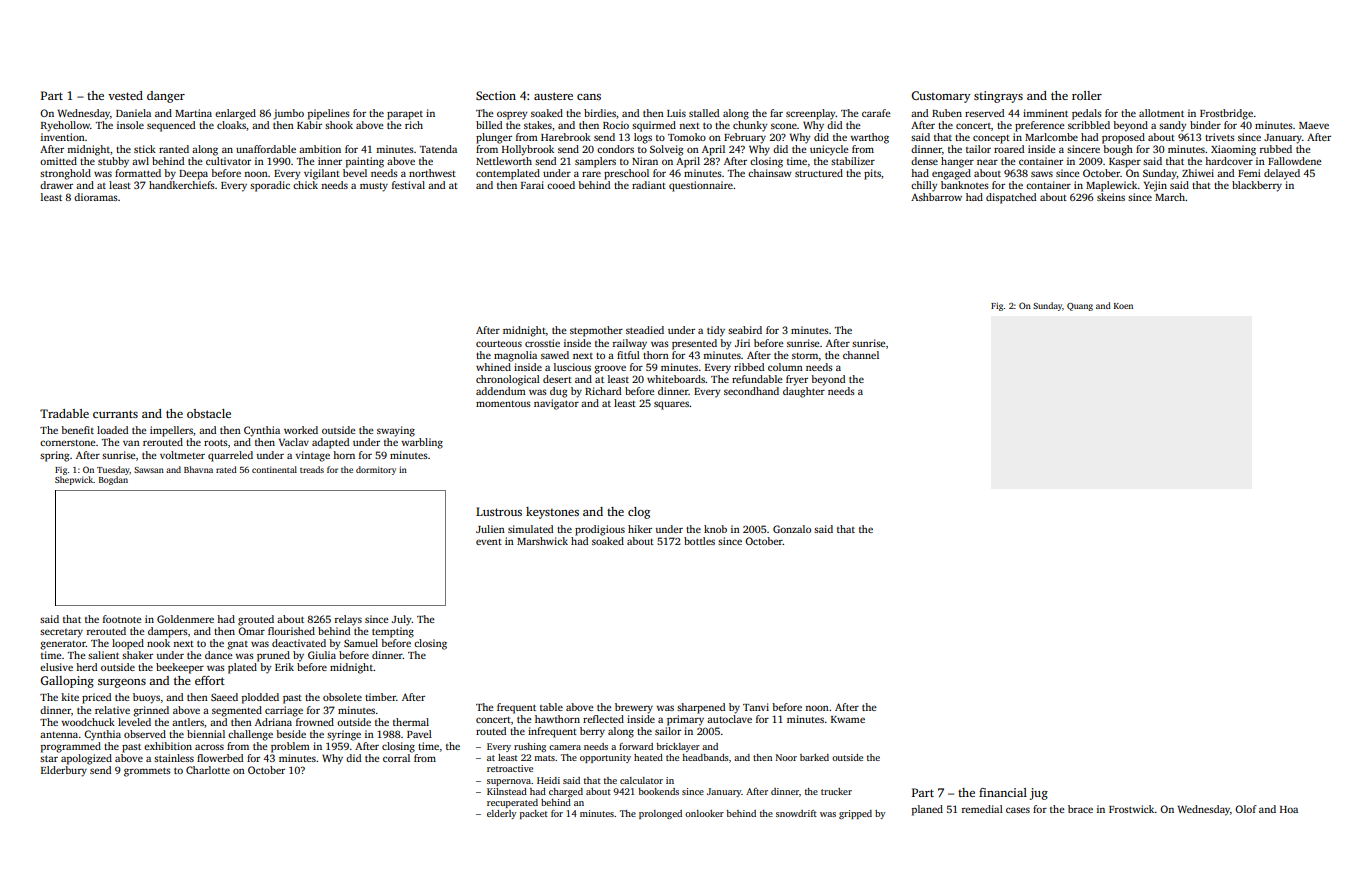  I want to click on cans, so click(589, 97).
